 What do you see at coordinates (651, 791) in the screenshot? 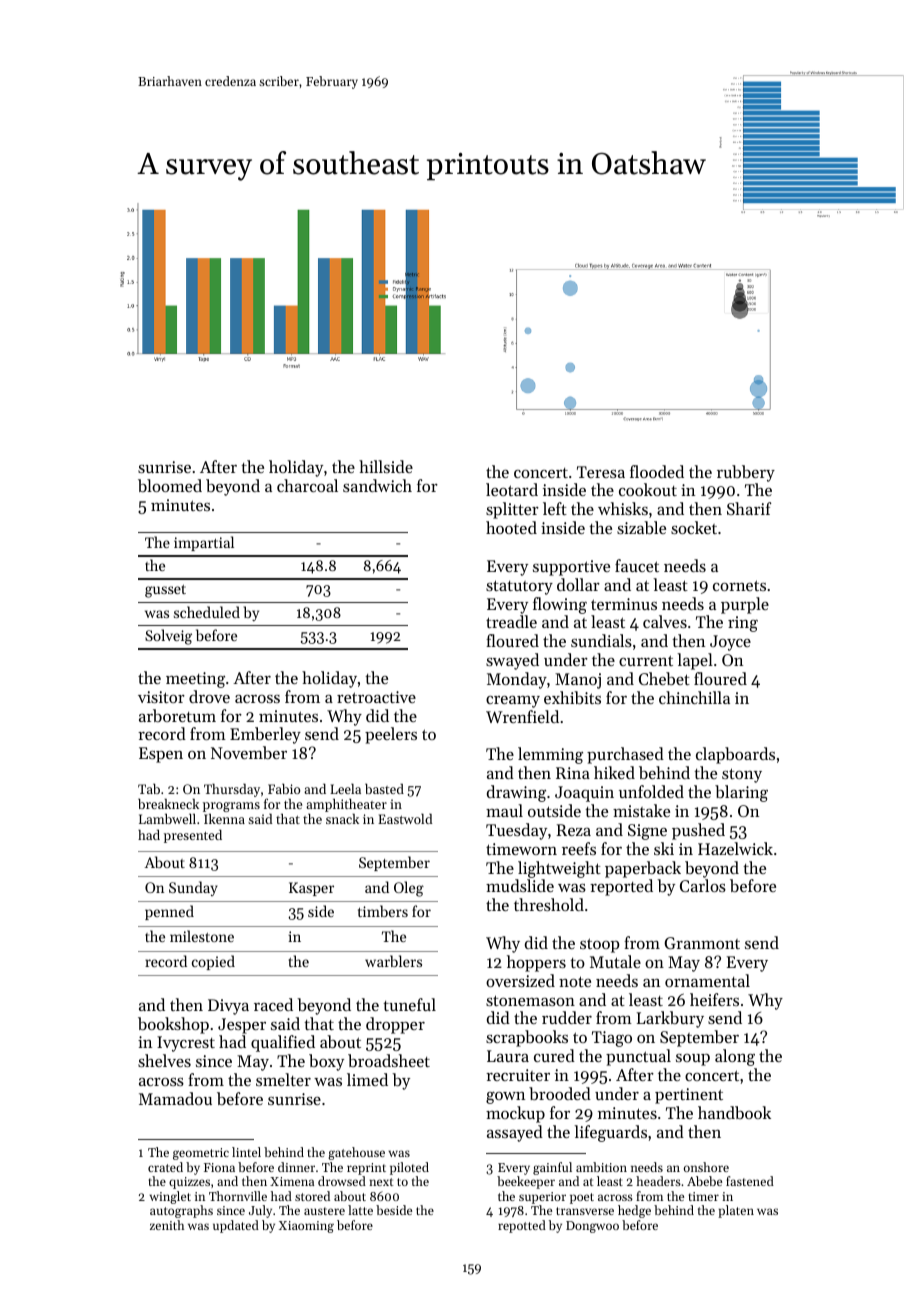
I see `unfolded` at bounding box center [651, 791].
